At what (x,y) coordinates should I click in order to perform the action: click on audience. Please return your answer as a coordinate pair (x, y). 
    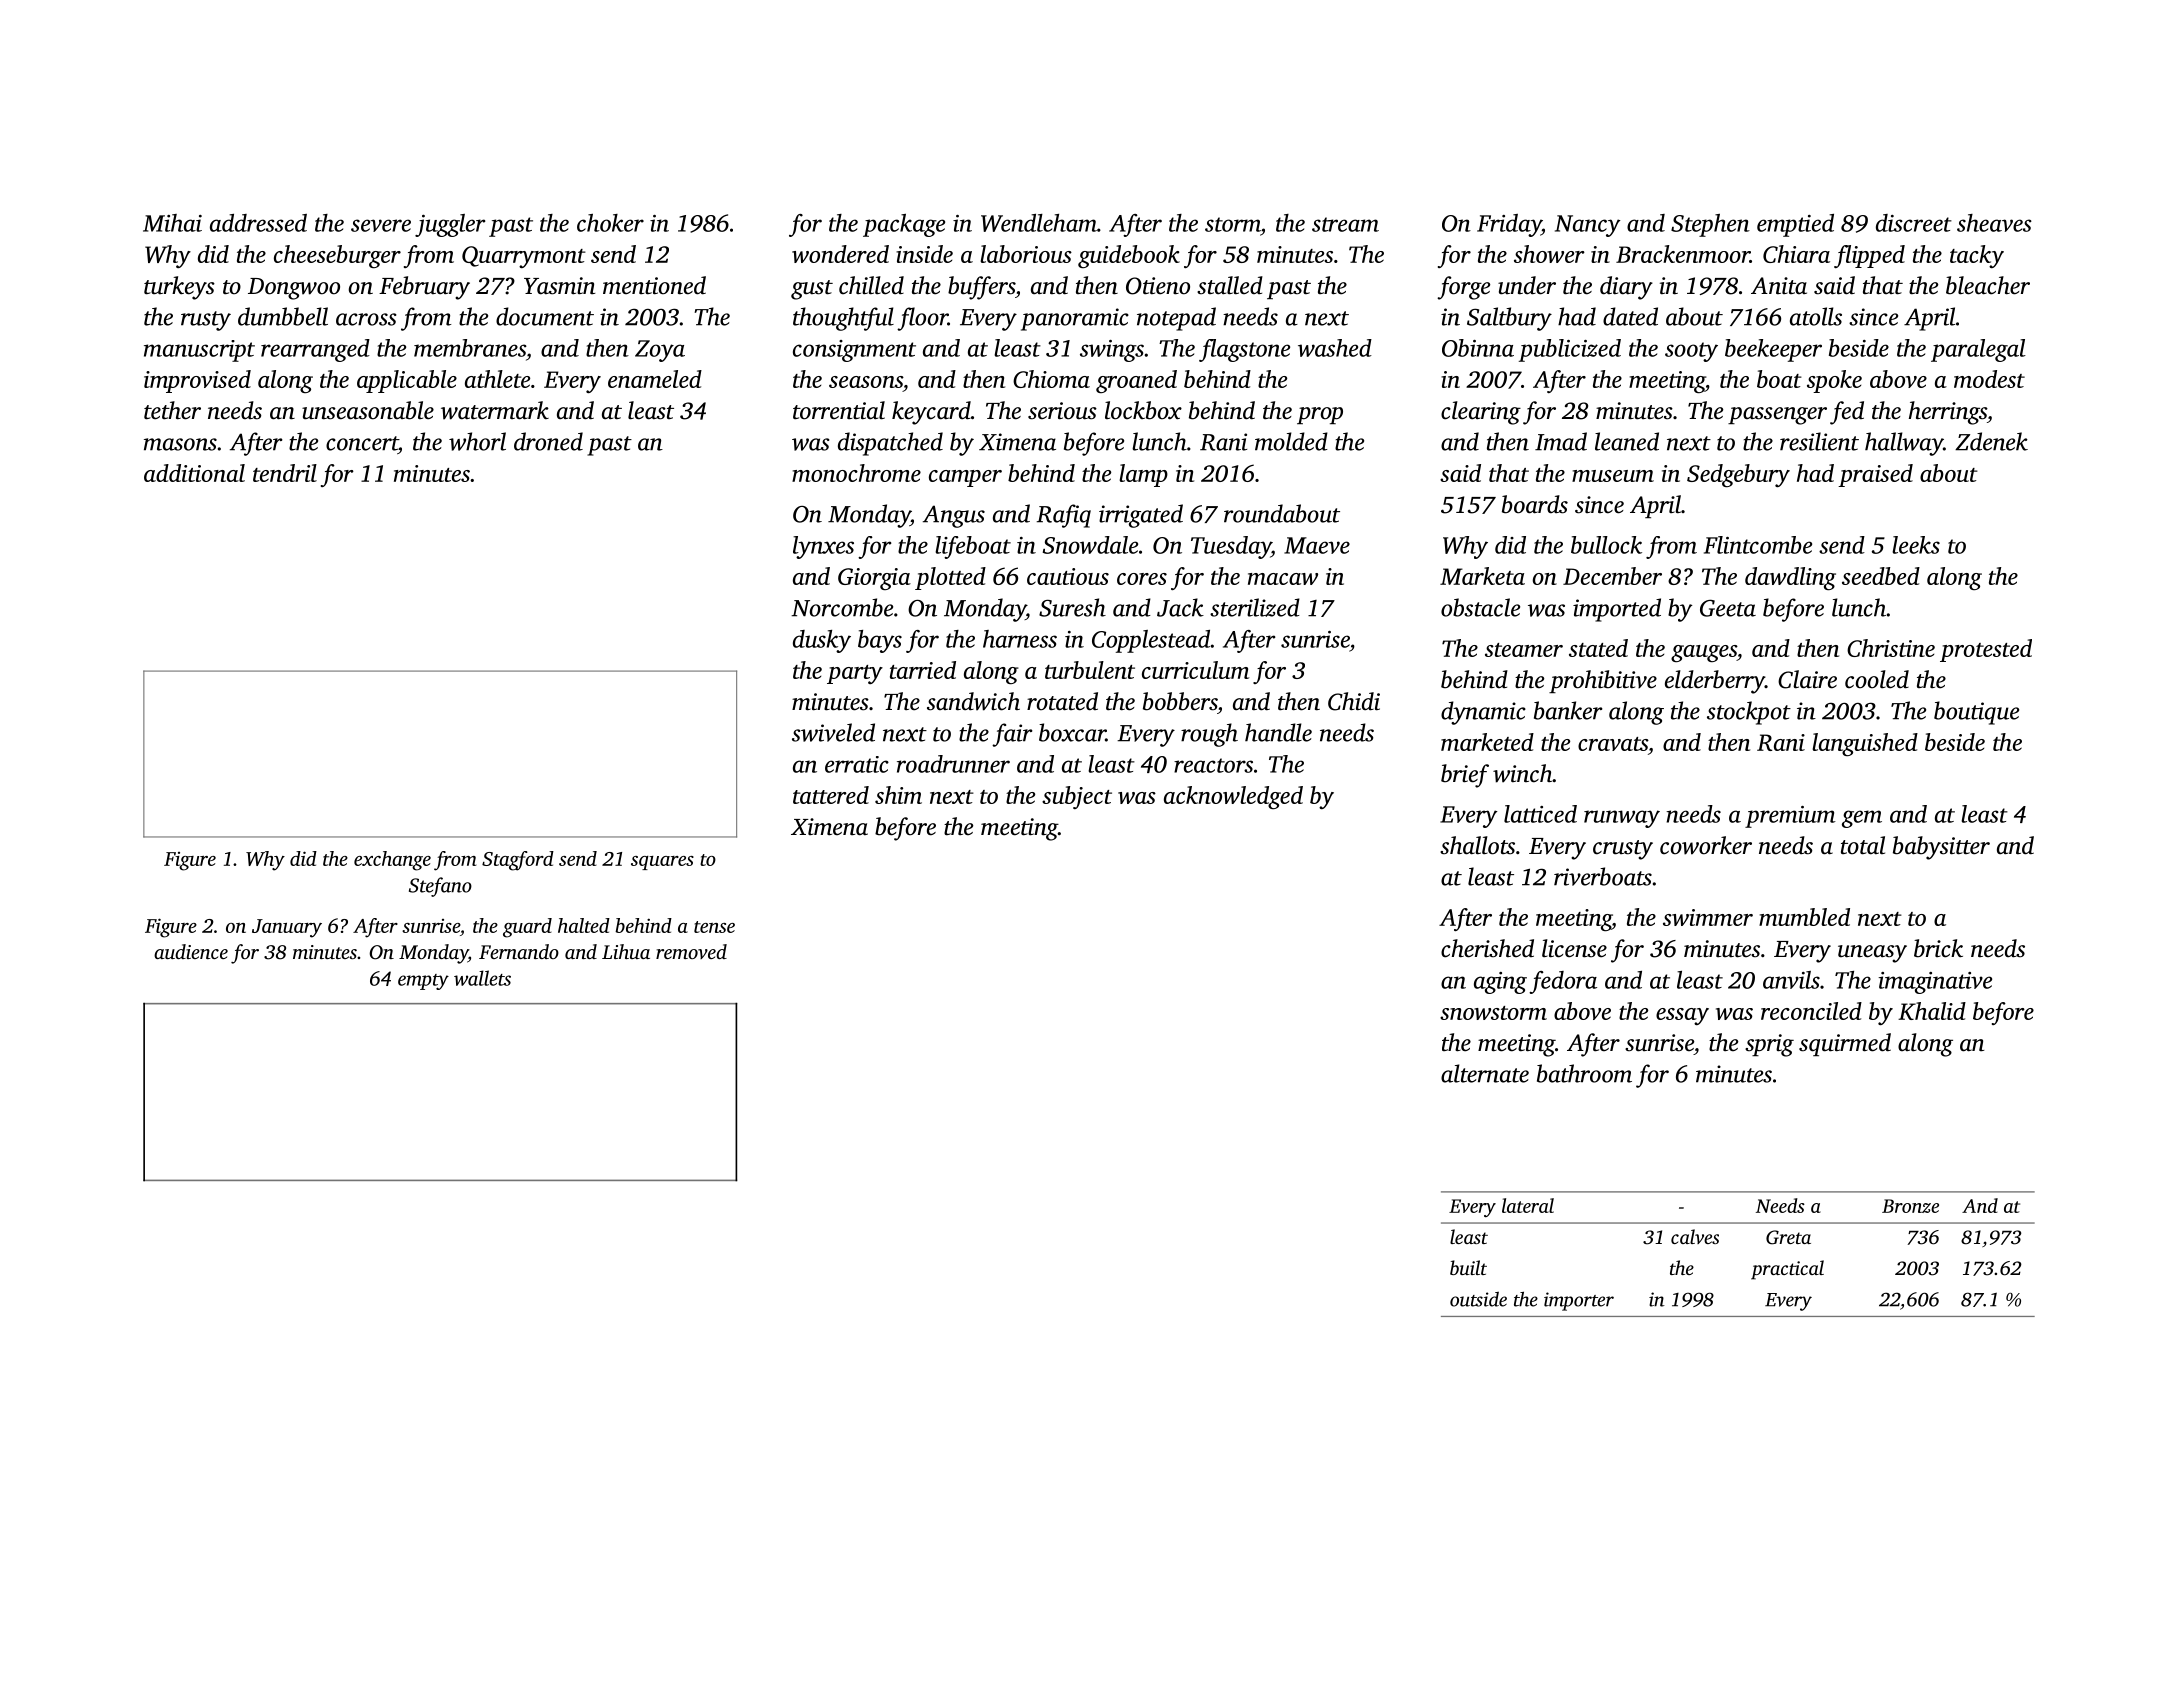
    Looking at the image, I should click on (191, 951).
